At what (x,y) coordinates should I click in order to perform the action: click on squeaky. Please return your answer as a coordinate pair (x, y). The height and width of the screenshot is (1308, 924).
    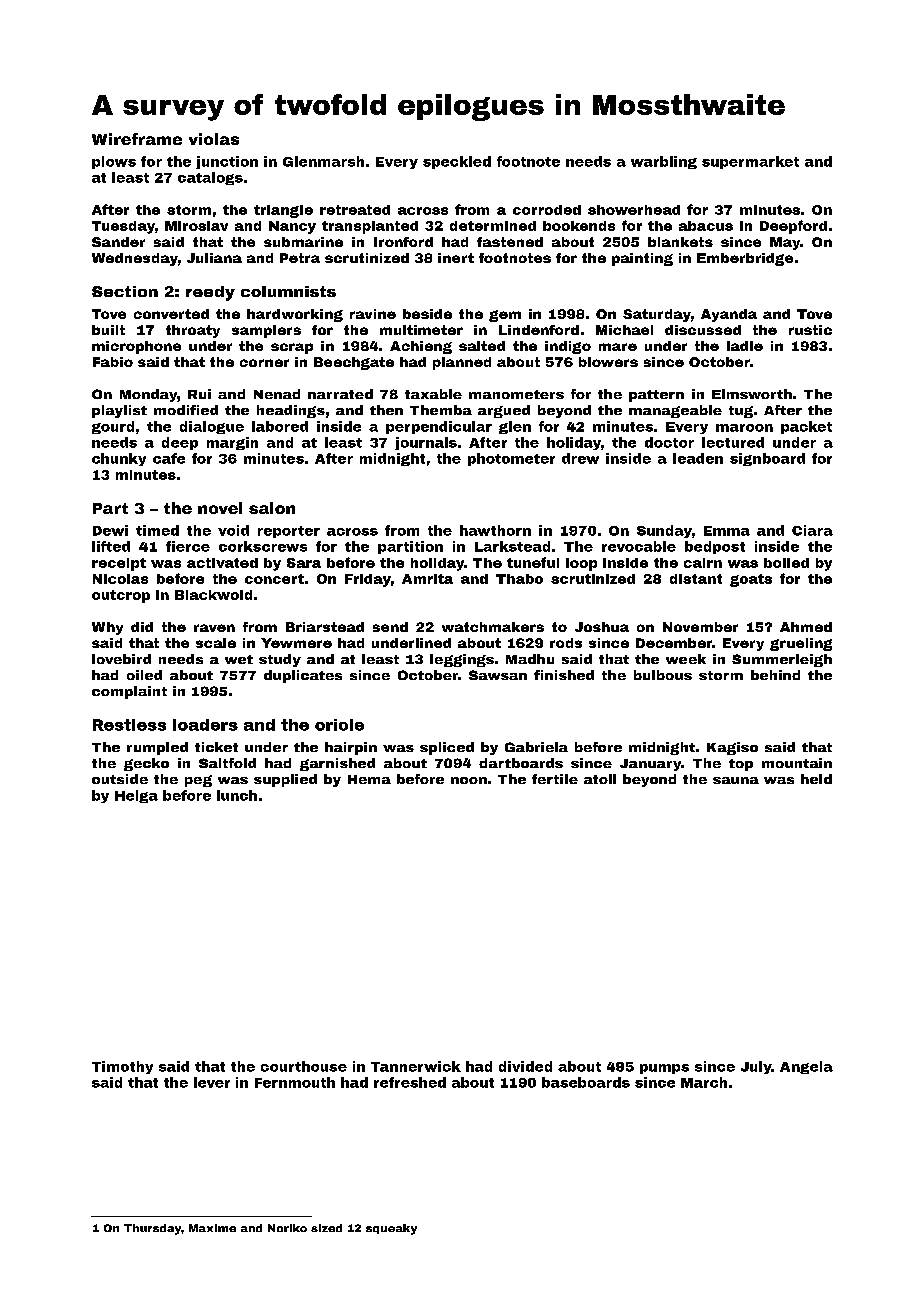
    Looking at the image, I should click on (391, 1229).
